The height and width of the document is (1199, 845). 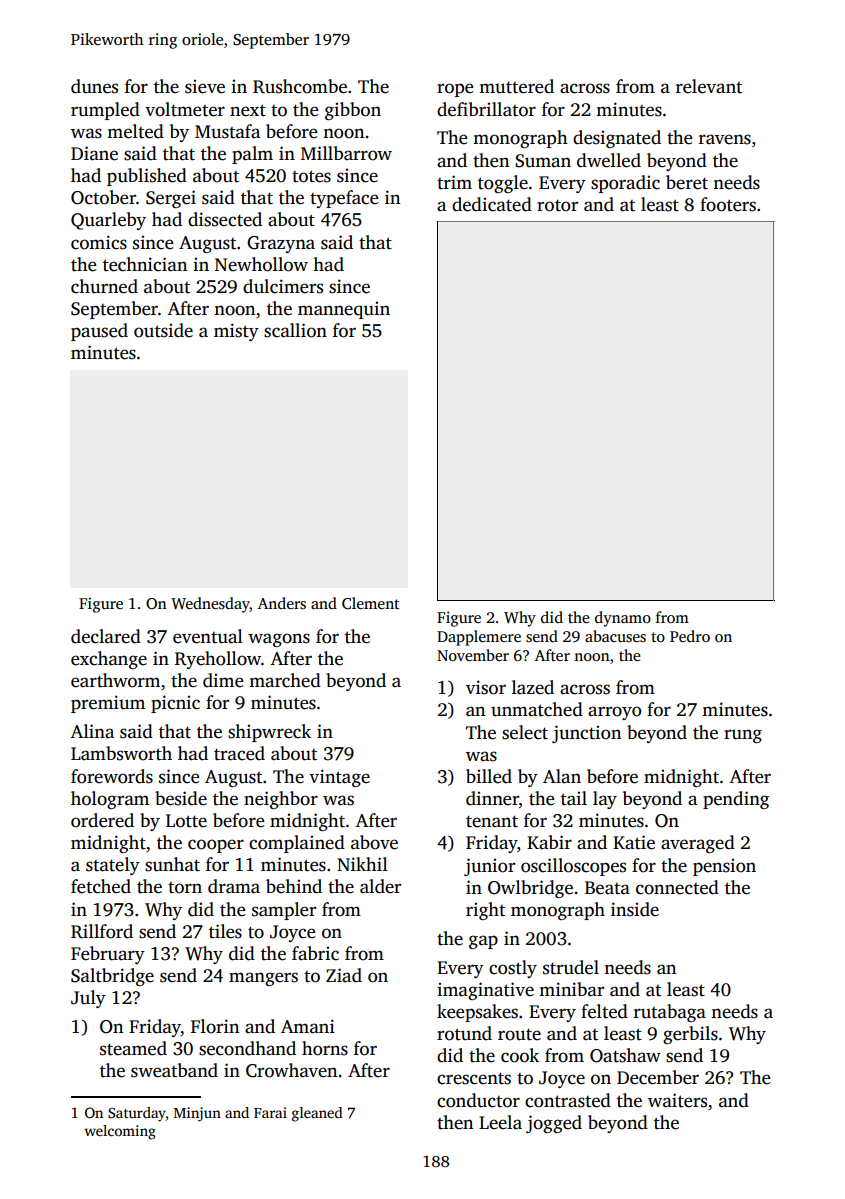 I want to click on rutabaga, so click(x=670, y=1013).
